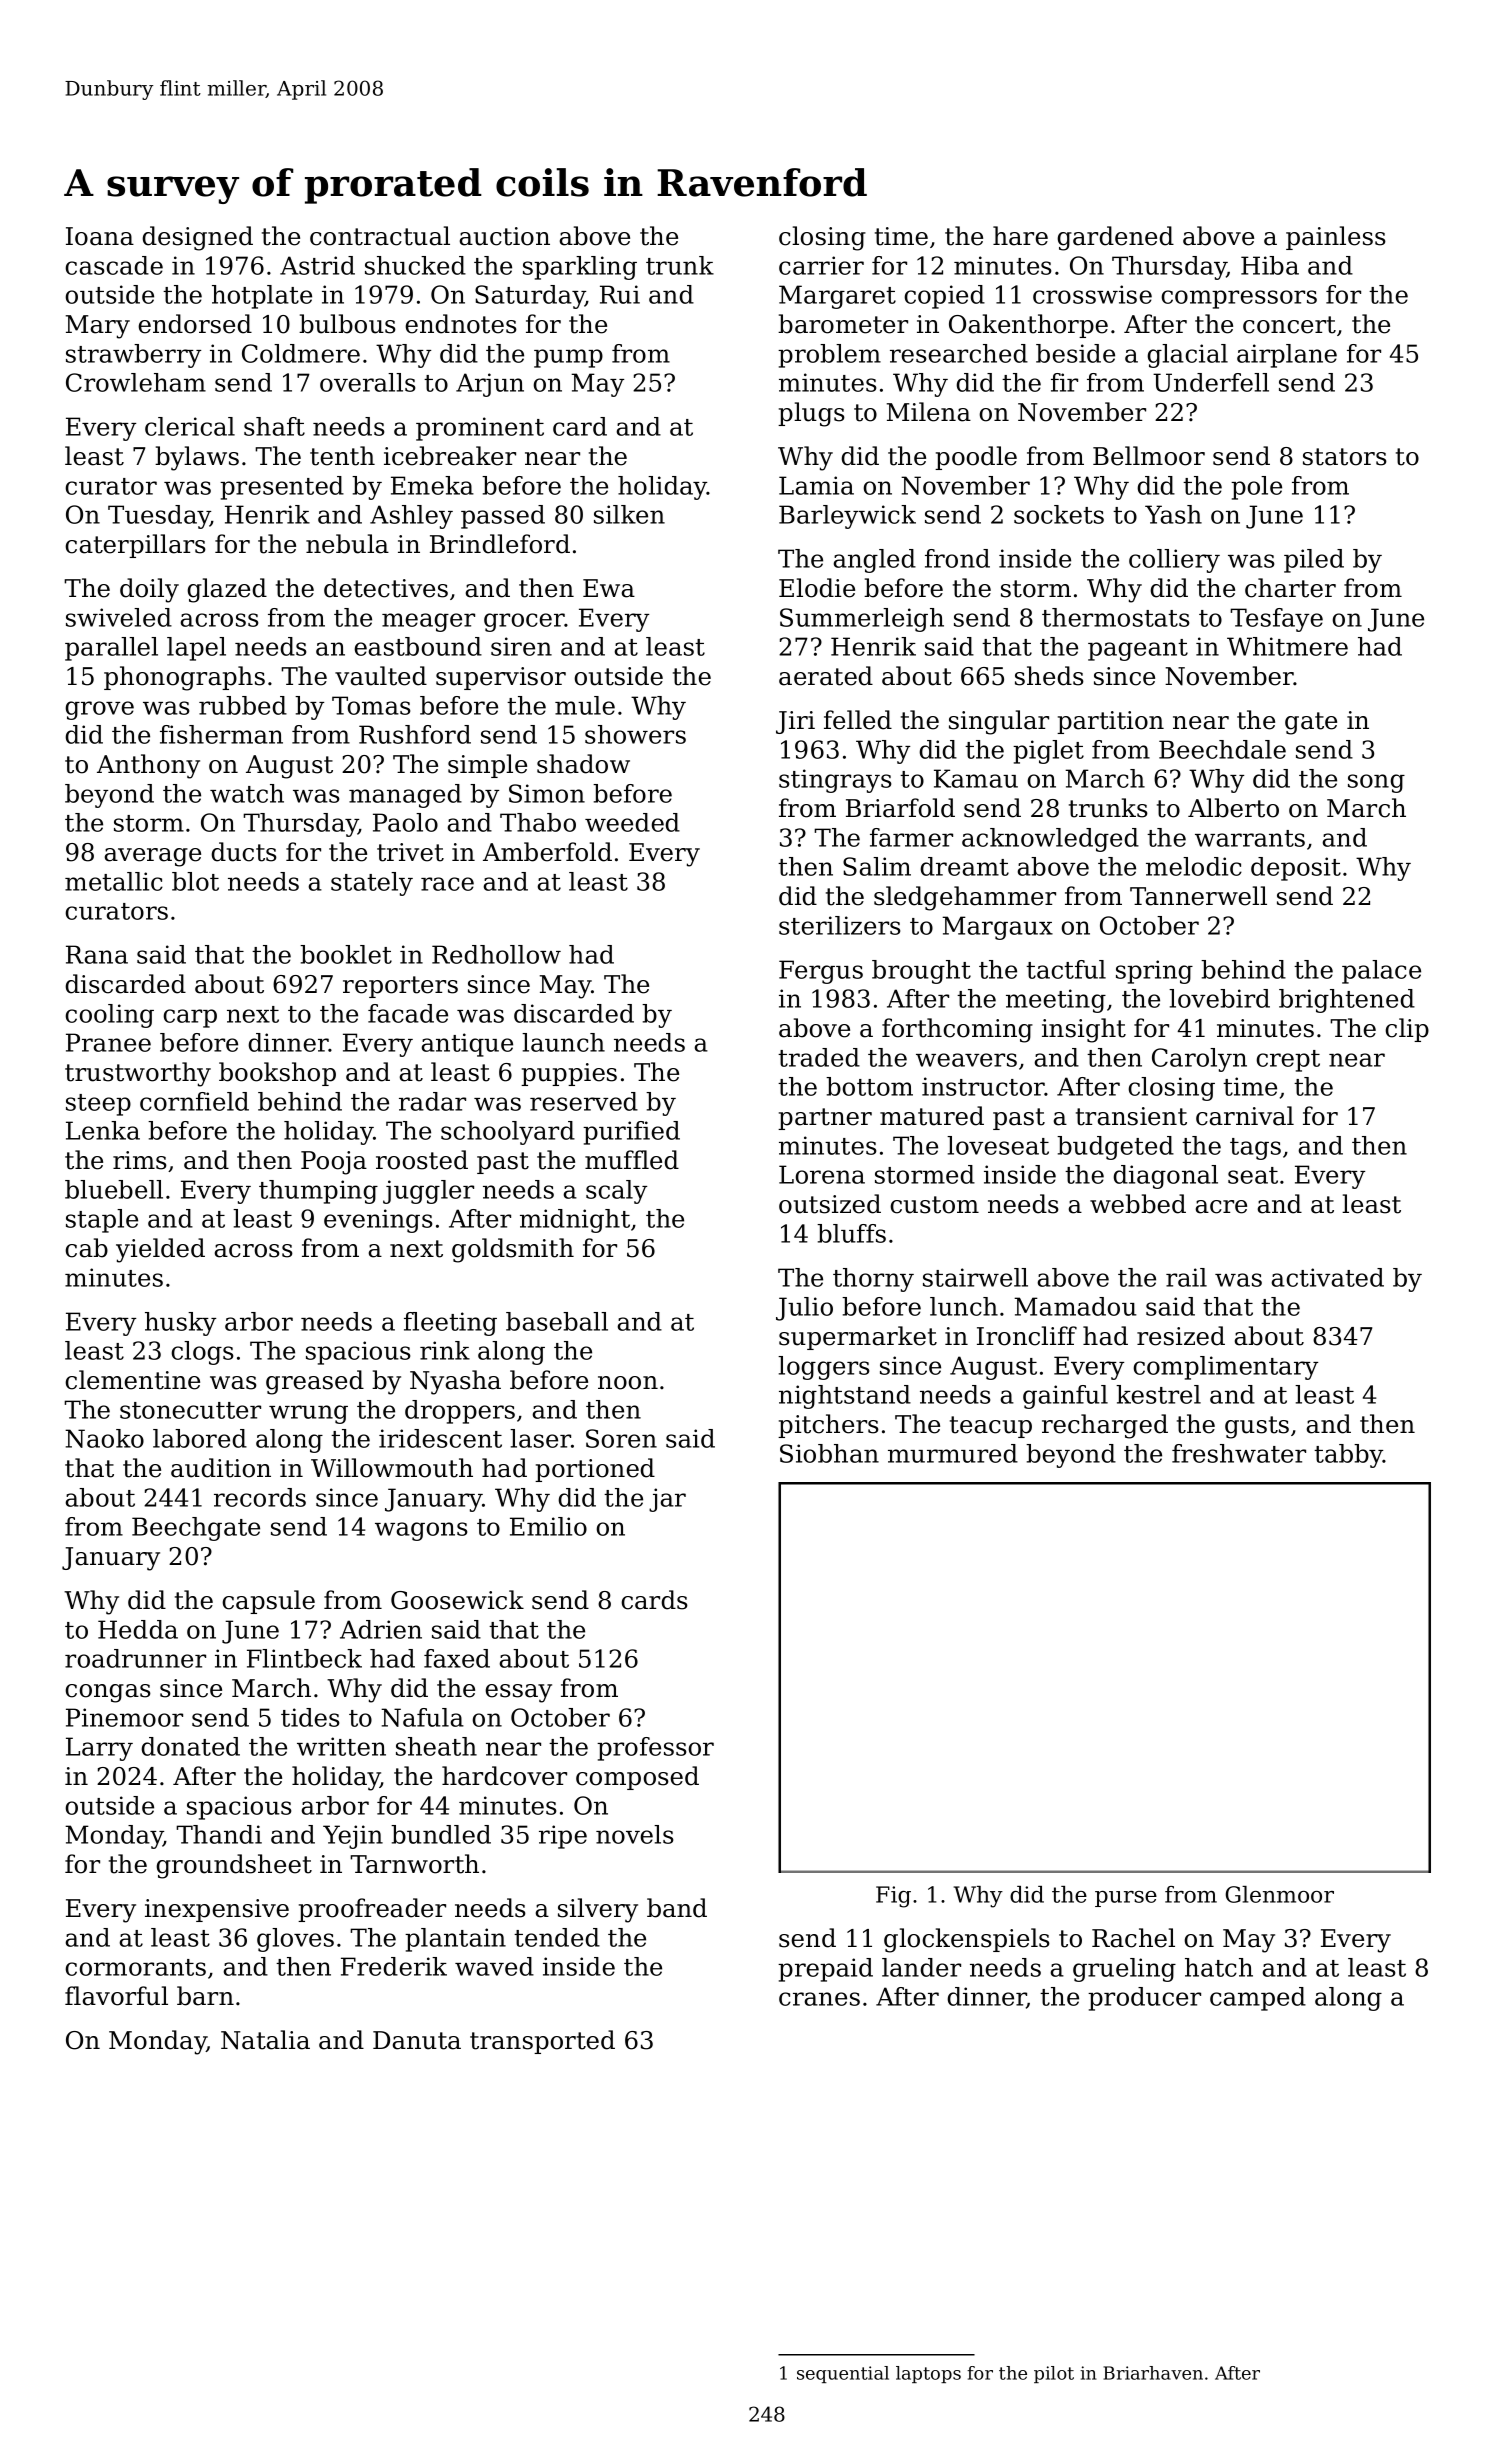 The width and height of the image is (1496, 2464). What do you see at coordinates (928, 2374) in the image?
I see `laptops` at bounding box center [928, 2374].
